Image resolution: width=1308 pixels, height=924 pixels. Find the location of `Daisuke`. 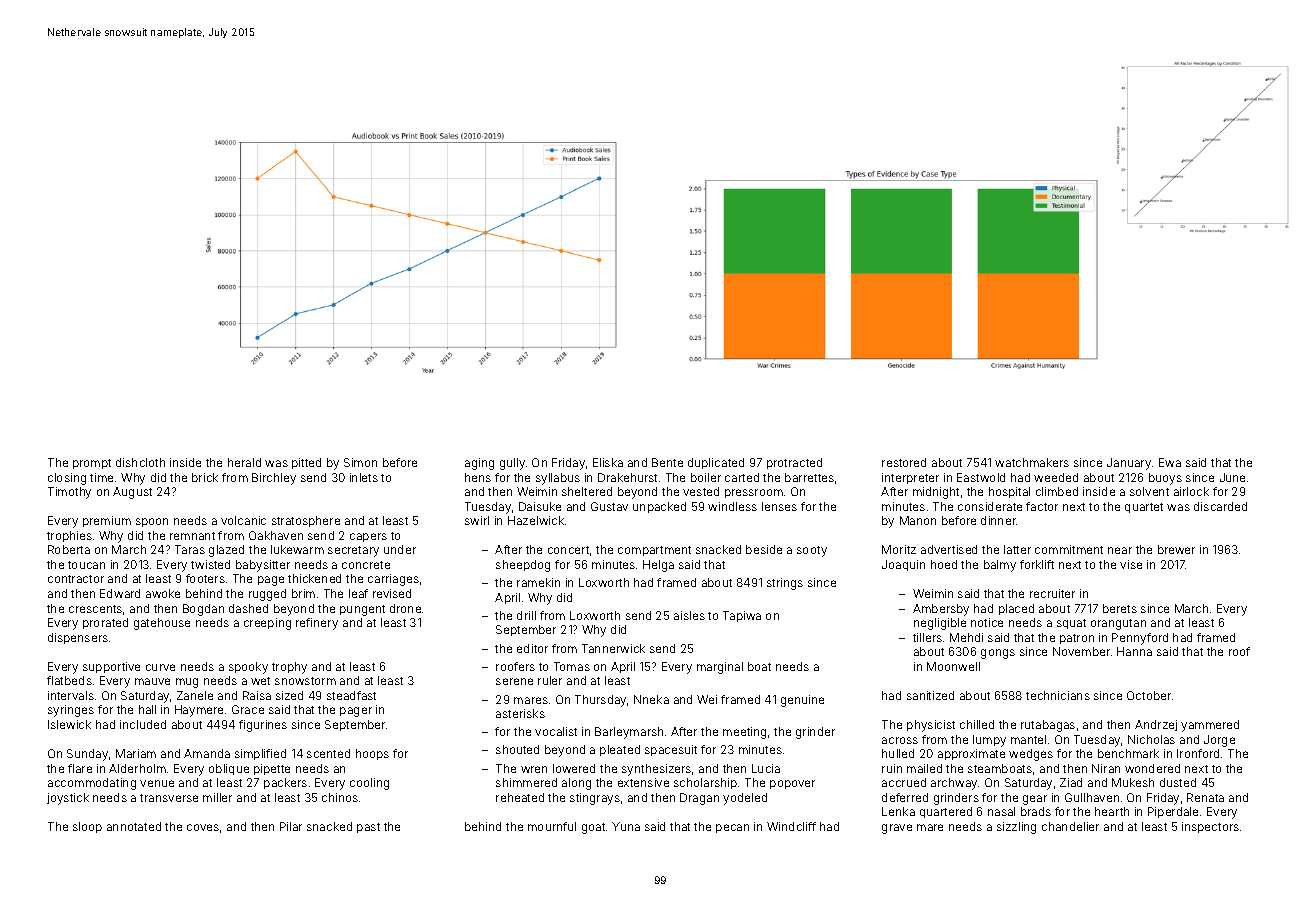

Daisuke is located at coordinates (540, 506).
